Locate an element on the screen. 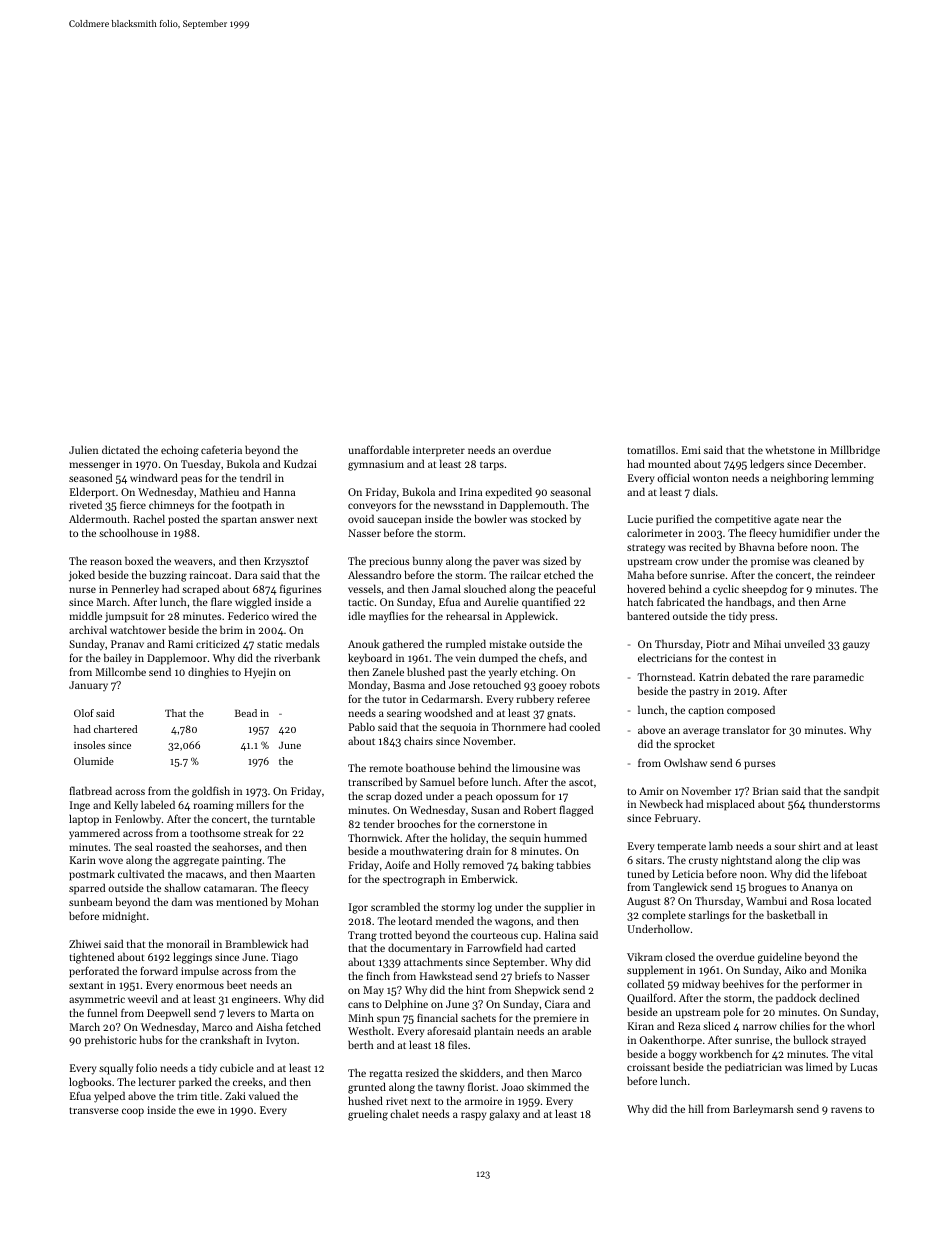 The image size is (952, 1233). Olumide is located at coordinates (94, 761).
